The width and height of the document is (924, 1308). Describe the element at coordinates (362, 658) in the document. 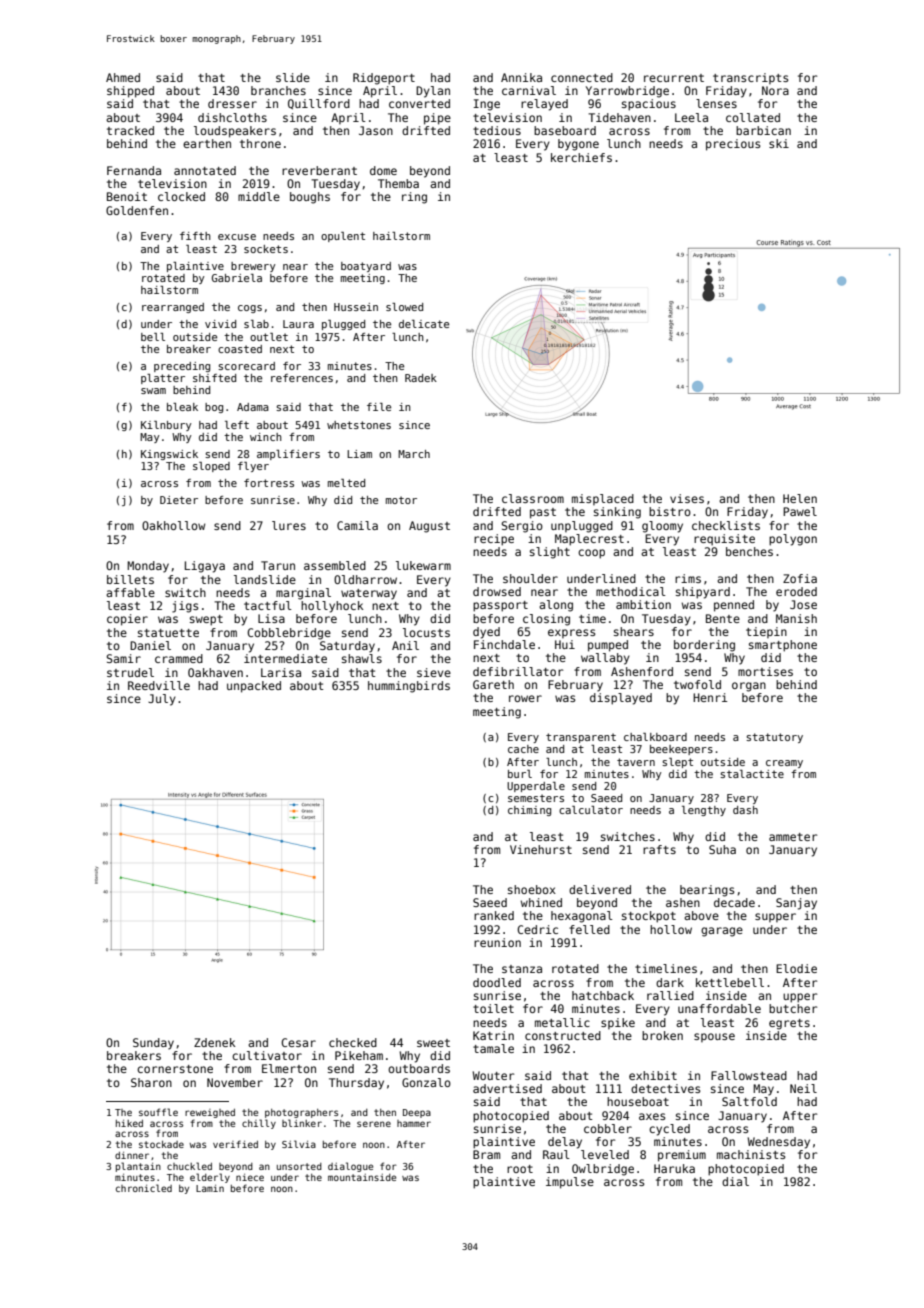

I see `shawls` at that location.
